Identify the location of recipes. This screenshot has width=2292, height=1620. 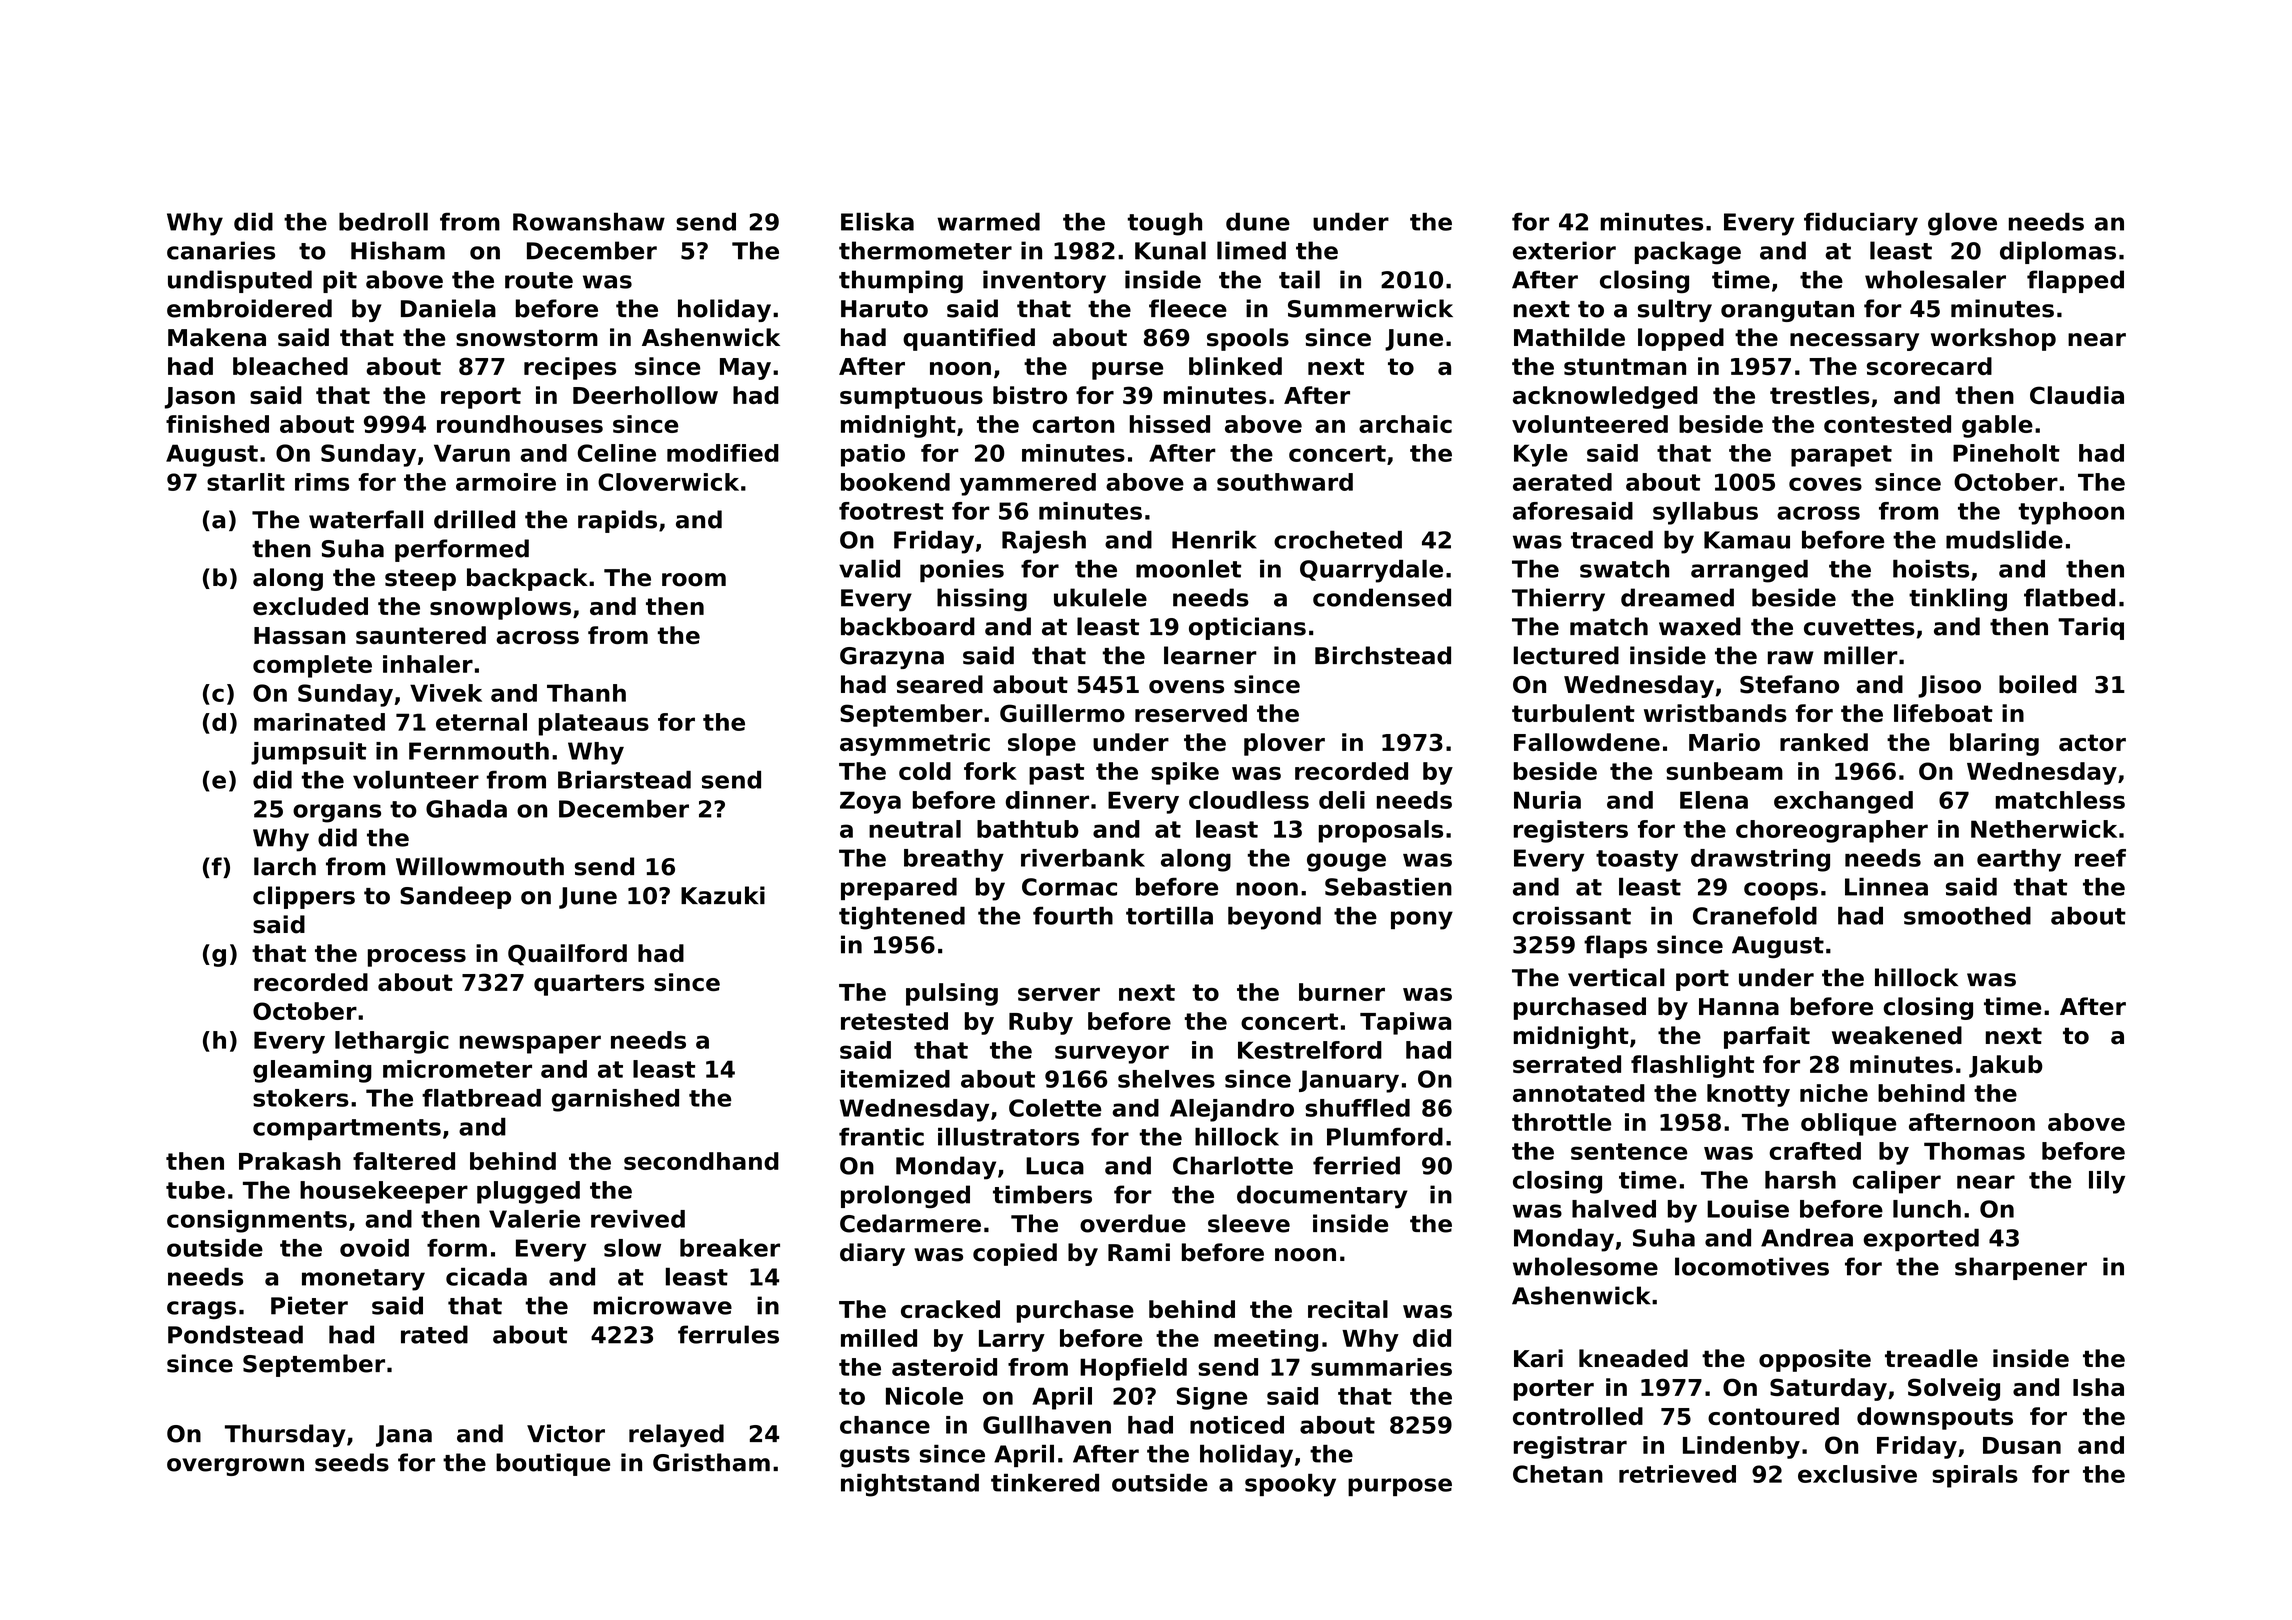
(570, 368).
